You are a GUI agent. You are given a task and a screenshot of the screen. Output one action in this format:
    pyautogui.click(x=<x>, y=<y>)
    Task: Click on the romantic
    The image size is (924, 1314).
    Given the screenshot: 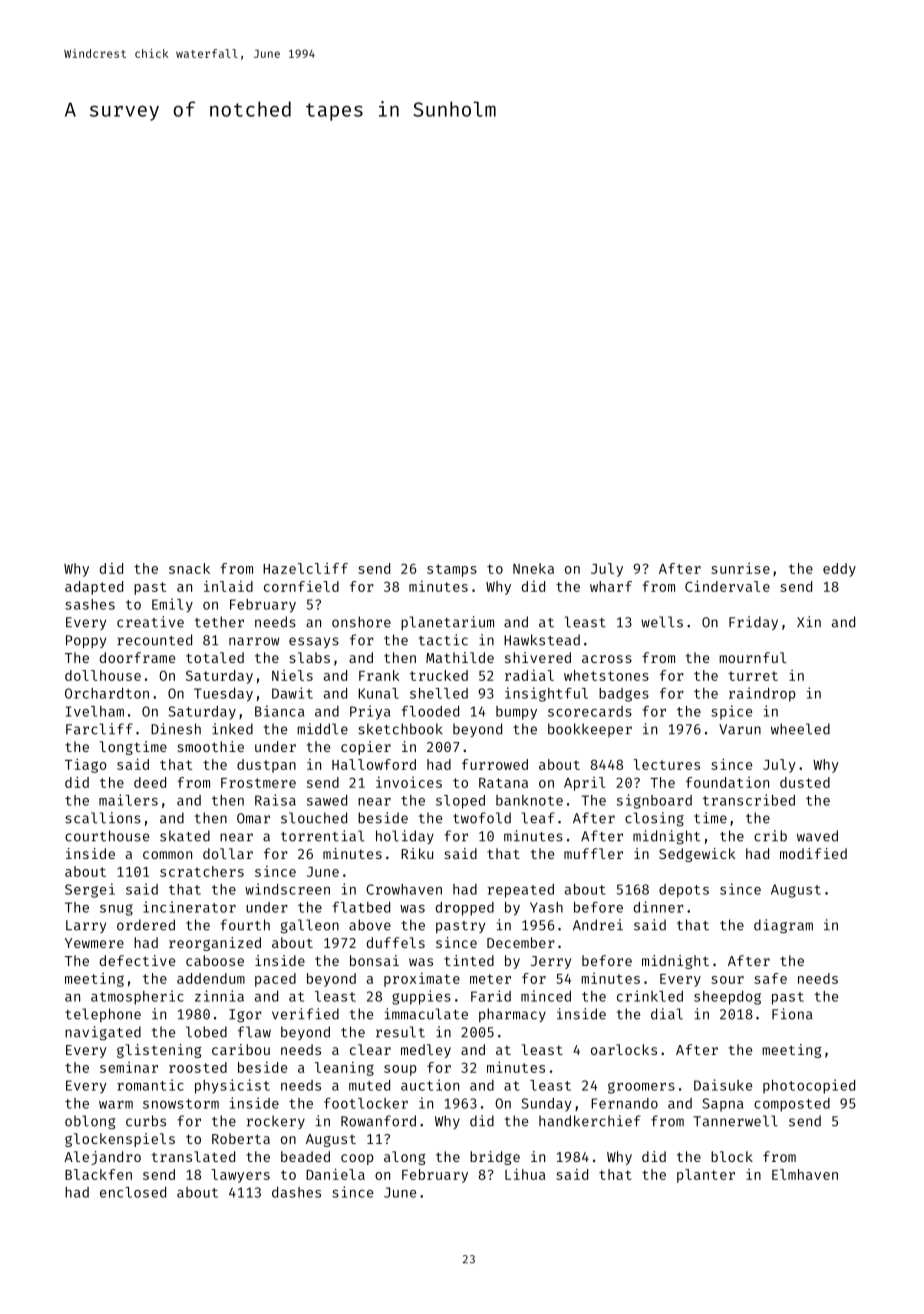 What is the action you would take?
    pyautogui.click(x=150, y=1085)
